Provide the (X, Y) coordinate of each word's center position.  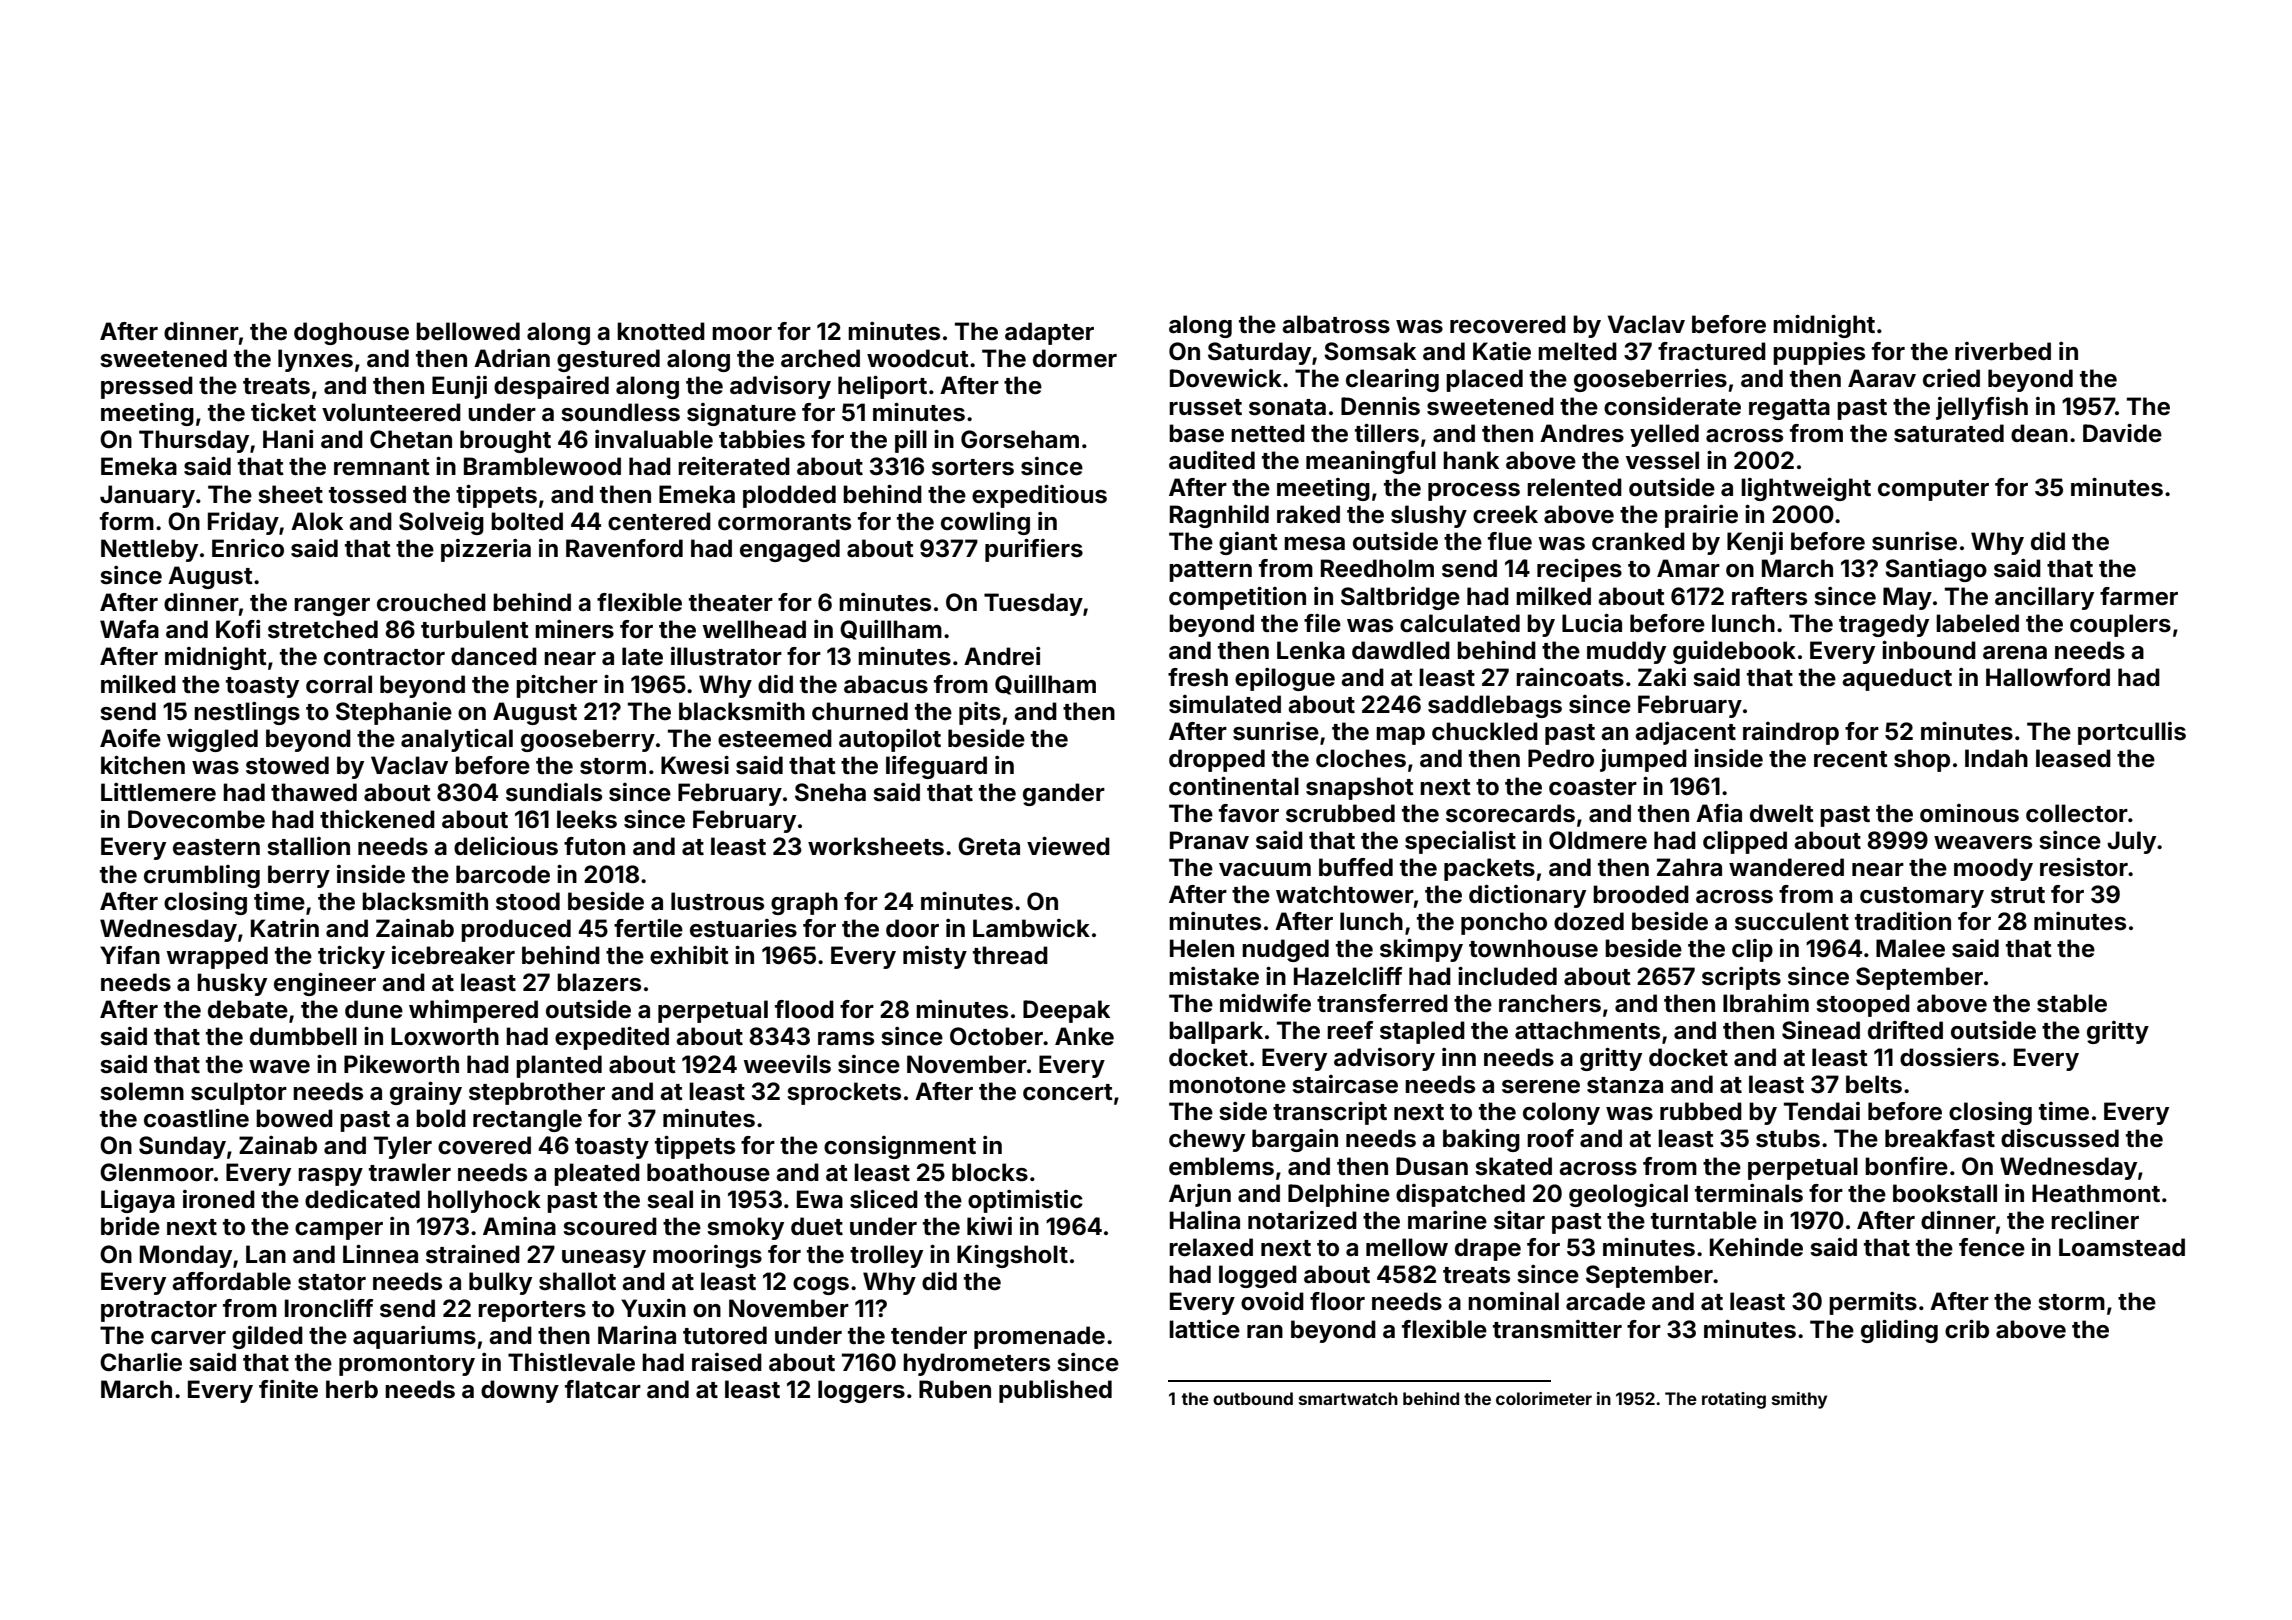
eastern (216, 847)
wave (279, 1067)
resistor (2084, 867)
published (1055, 1391)
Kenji (1755, 543)
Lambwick (1031, 928)
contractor (384, 657)
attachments (1587, 1030)
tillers (1387, 433)
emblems (1221, 1166)
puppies (1819, 353)
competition (1237, 598)
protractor (159, 1311)
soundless (620, 412)
